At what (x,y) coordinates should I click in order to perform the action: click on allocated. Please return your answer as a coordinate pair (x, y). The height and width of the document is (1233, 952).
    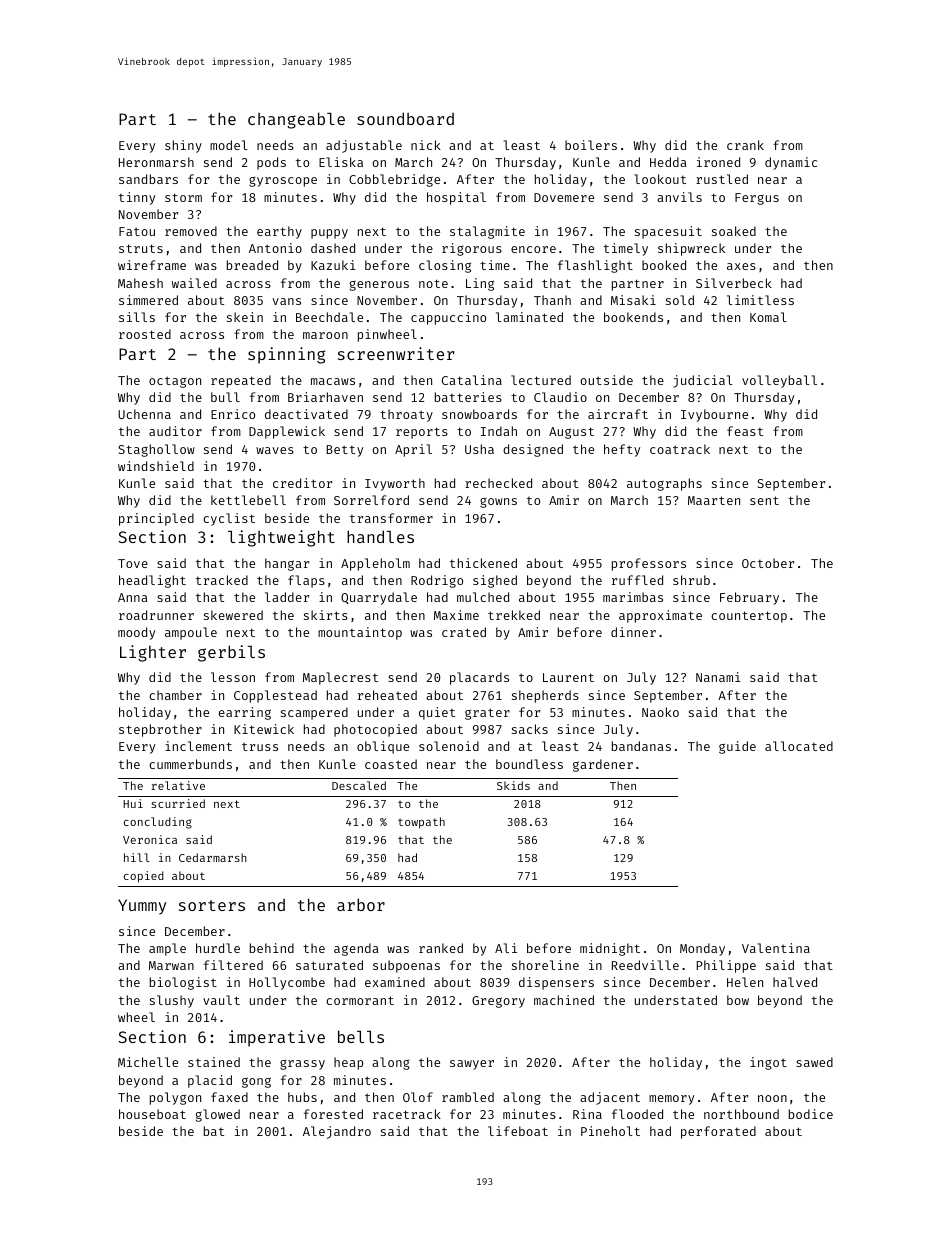
    Looking at the image, I should click on (799, 746).
